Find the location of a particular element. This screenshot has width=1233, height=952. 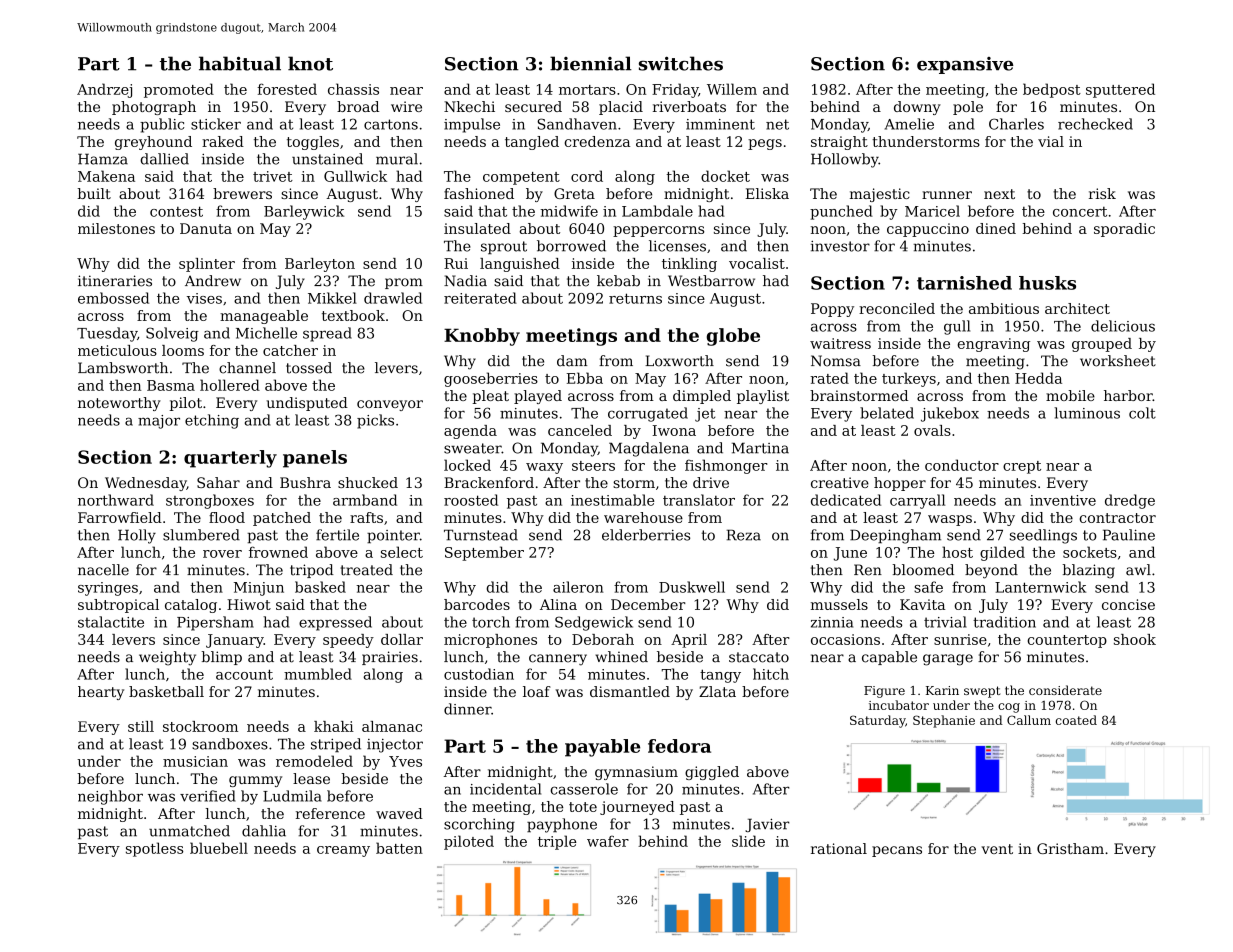

conductor is located at coordinates (962, 465).
